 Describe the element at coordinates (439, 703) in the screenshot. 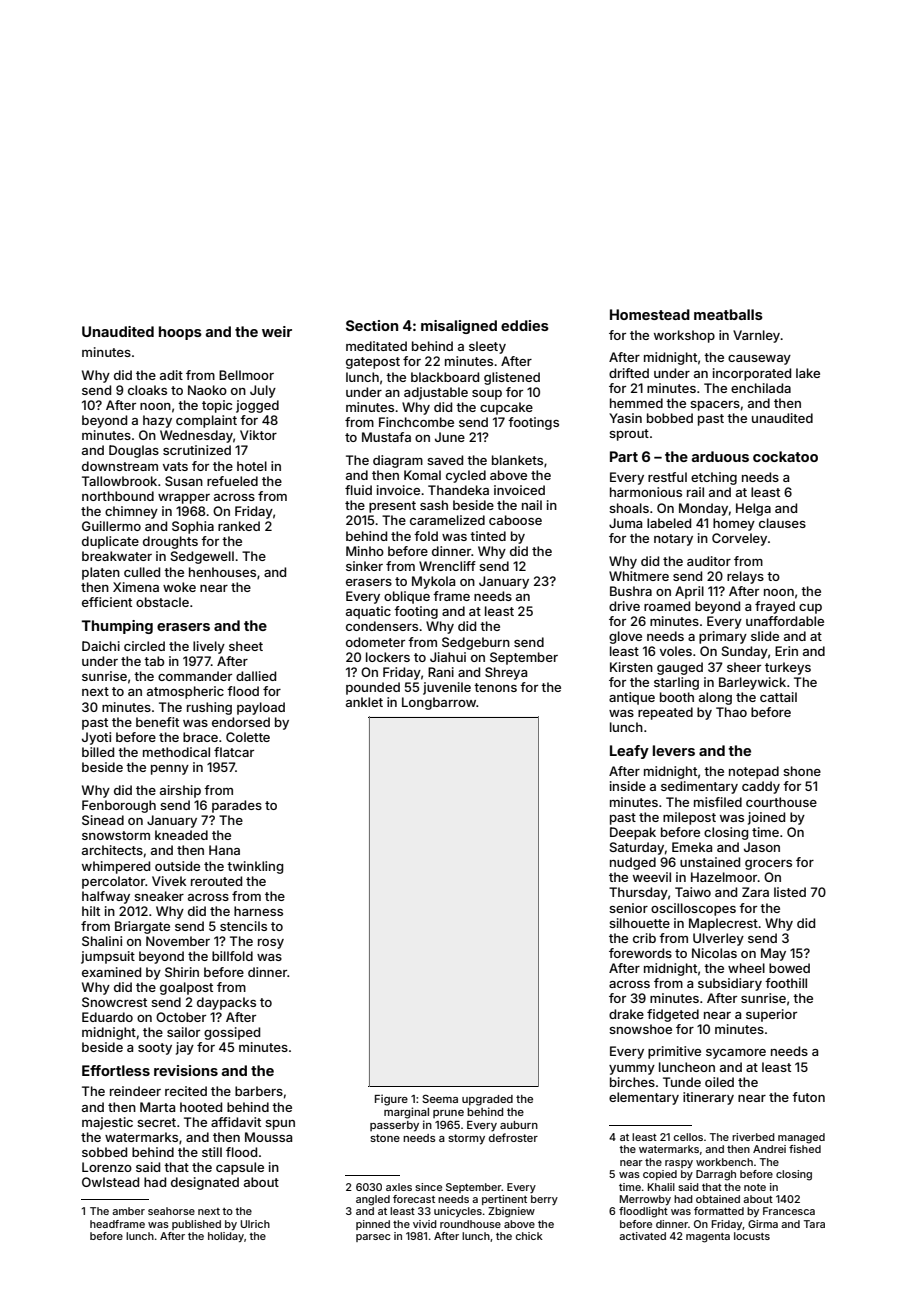

I see `Longbarrow` at that location.
